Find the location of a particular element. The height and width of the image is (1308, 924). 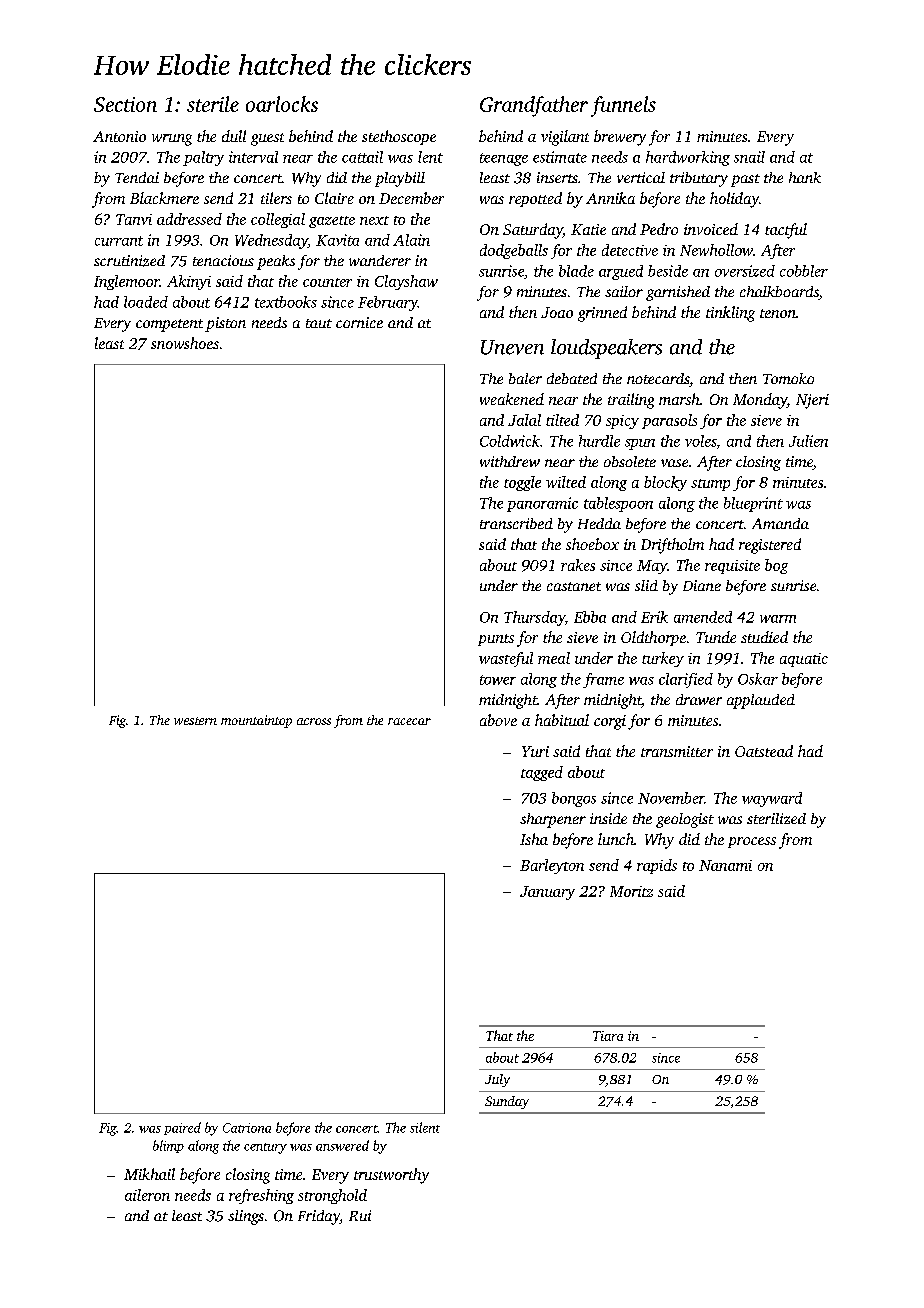

transcribed is located at coordinates (516, 523).
